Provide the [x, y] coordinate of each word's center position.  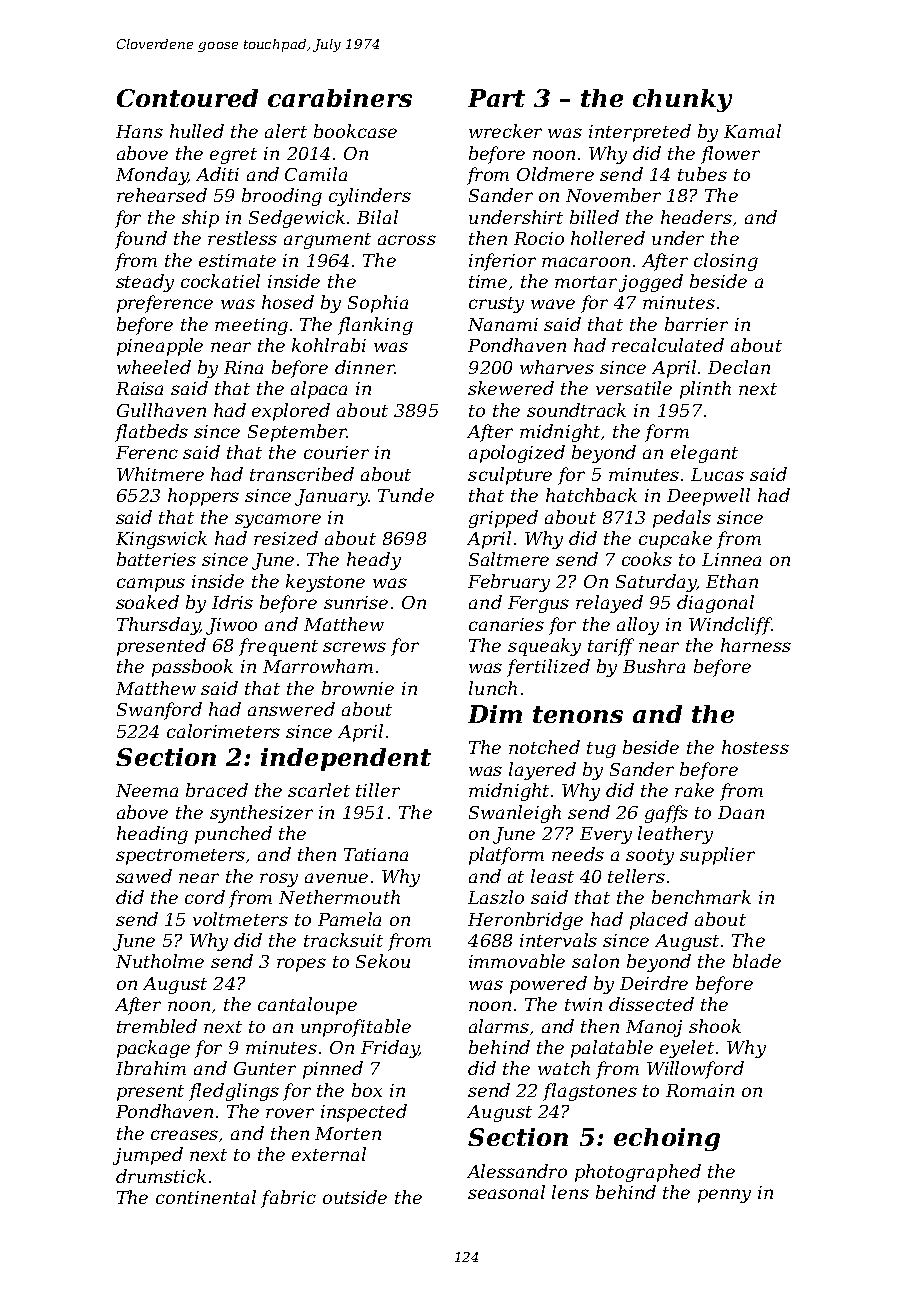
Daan [741, 812]
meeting [251, 326]
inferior [502, 262]
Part [496, 98]
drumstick [161, 1176]
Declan [739, 367]
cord [205, 897]
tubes [702, 174]
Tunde [406, 495]
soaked [147, 602]
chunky [682, 100]
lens [570, 1192]
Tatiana [376, 854]
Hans [139, 131]
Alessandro [517, 1171]
